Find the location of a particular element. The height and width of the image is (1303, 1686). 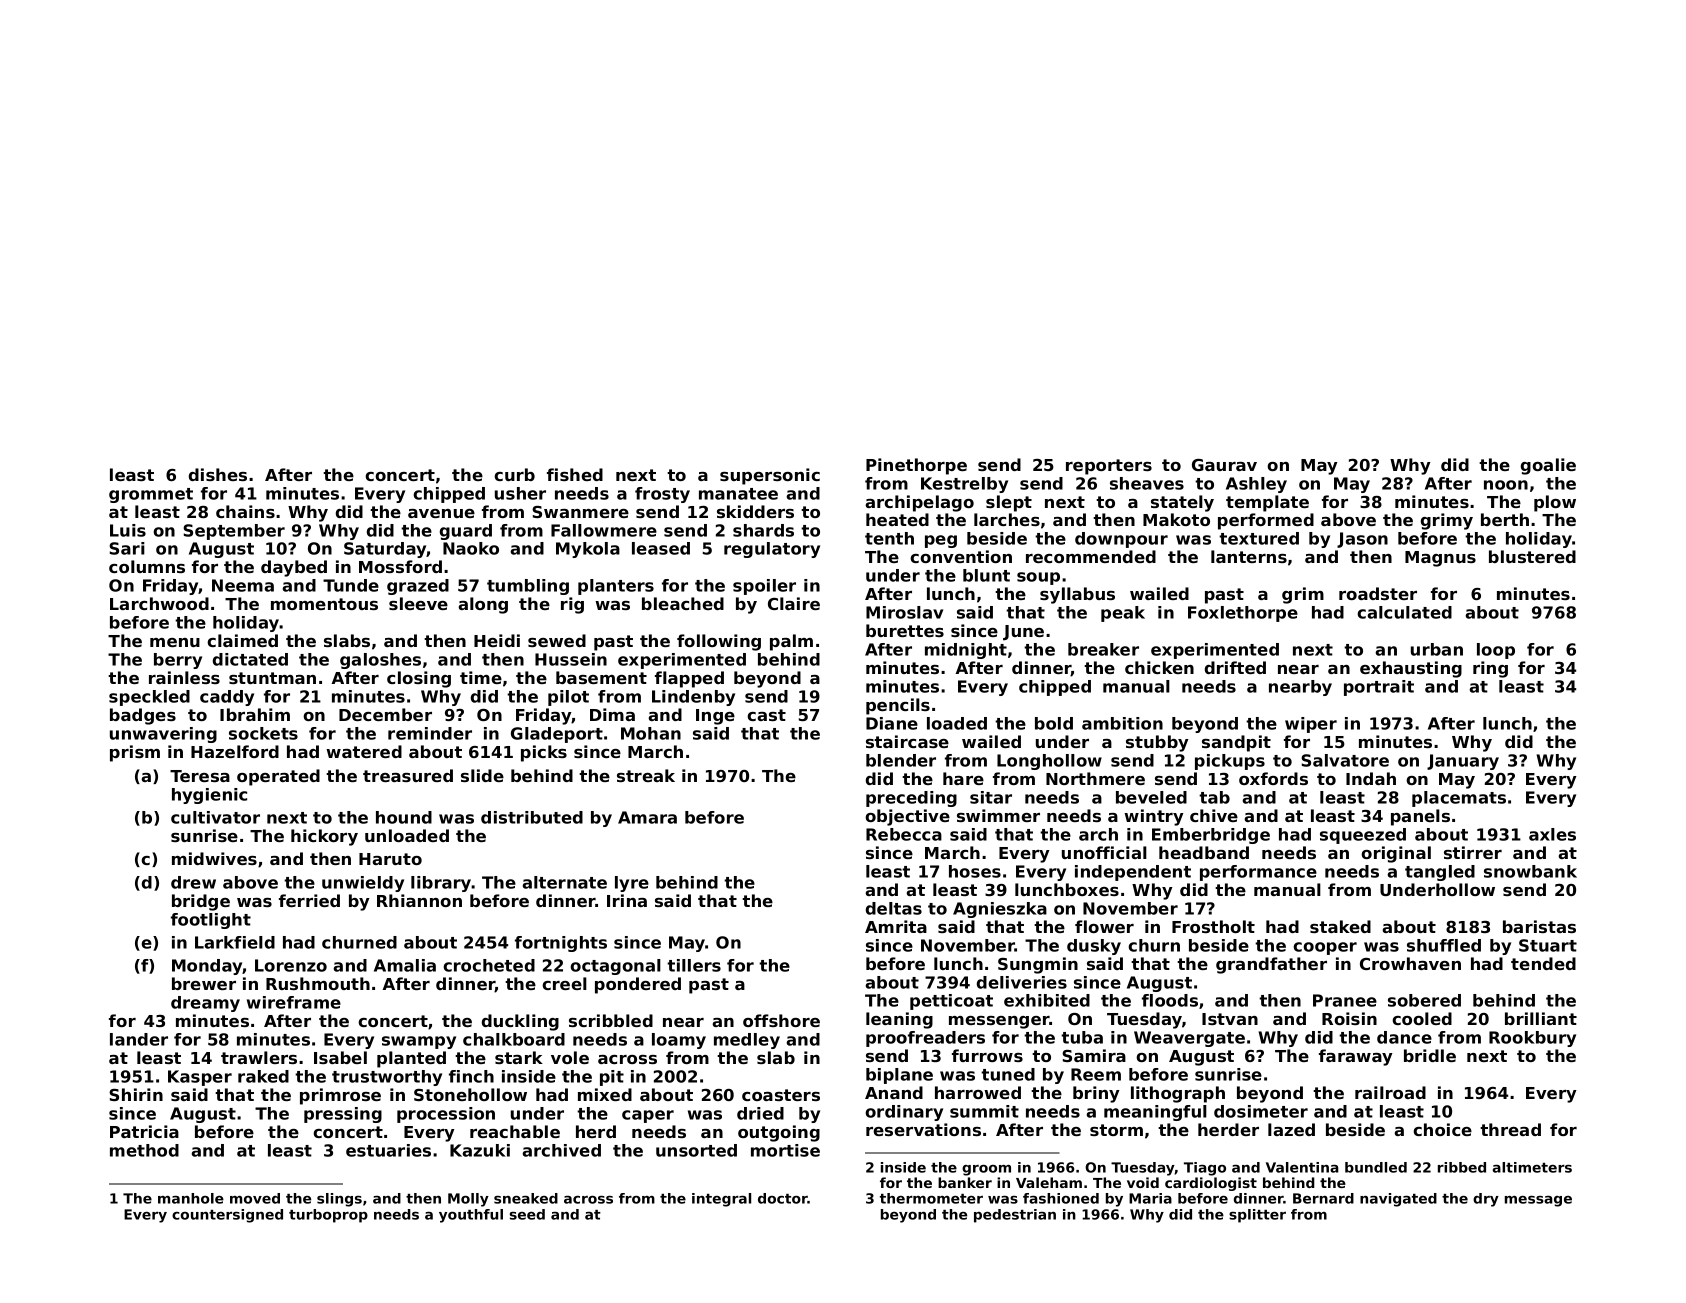

watered is located at coordinates (364, 751).
